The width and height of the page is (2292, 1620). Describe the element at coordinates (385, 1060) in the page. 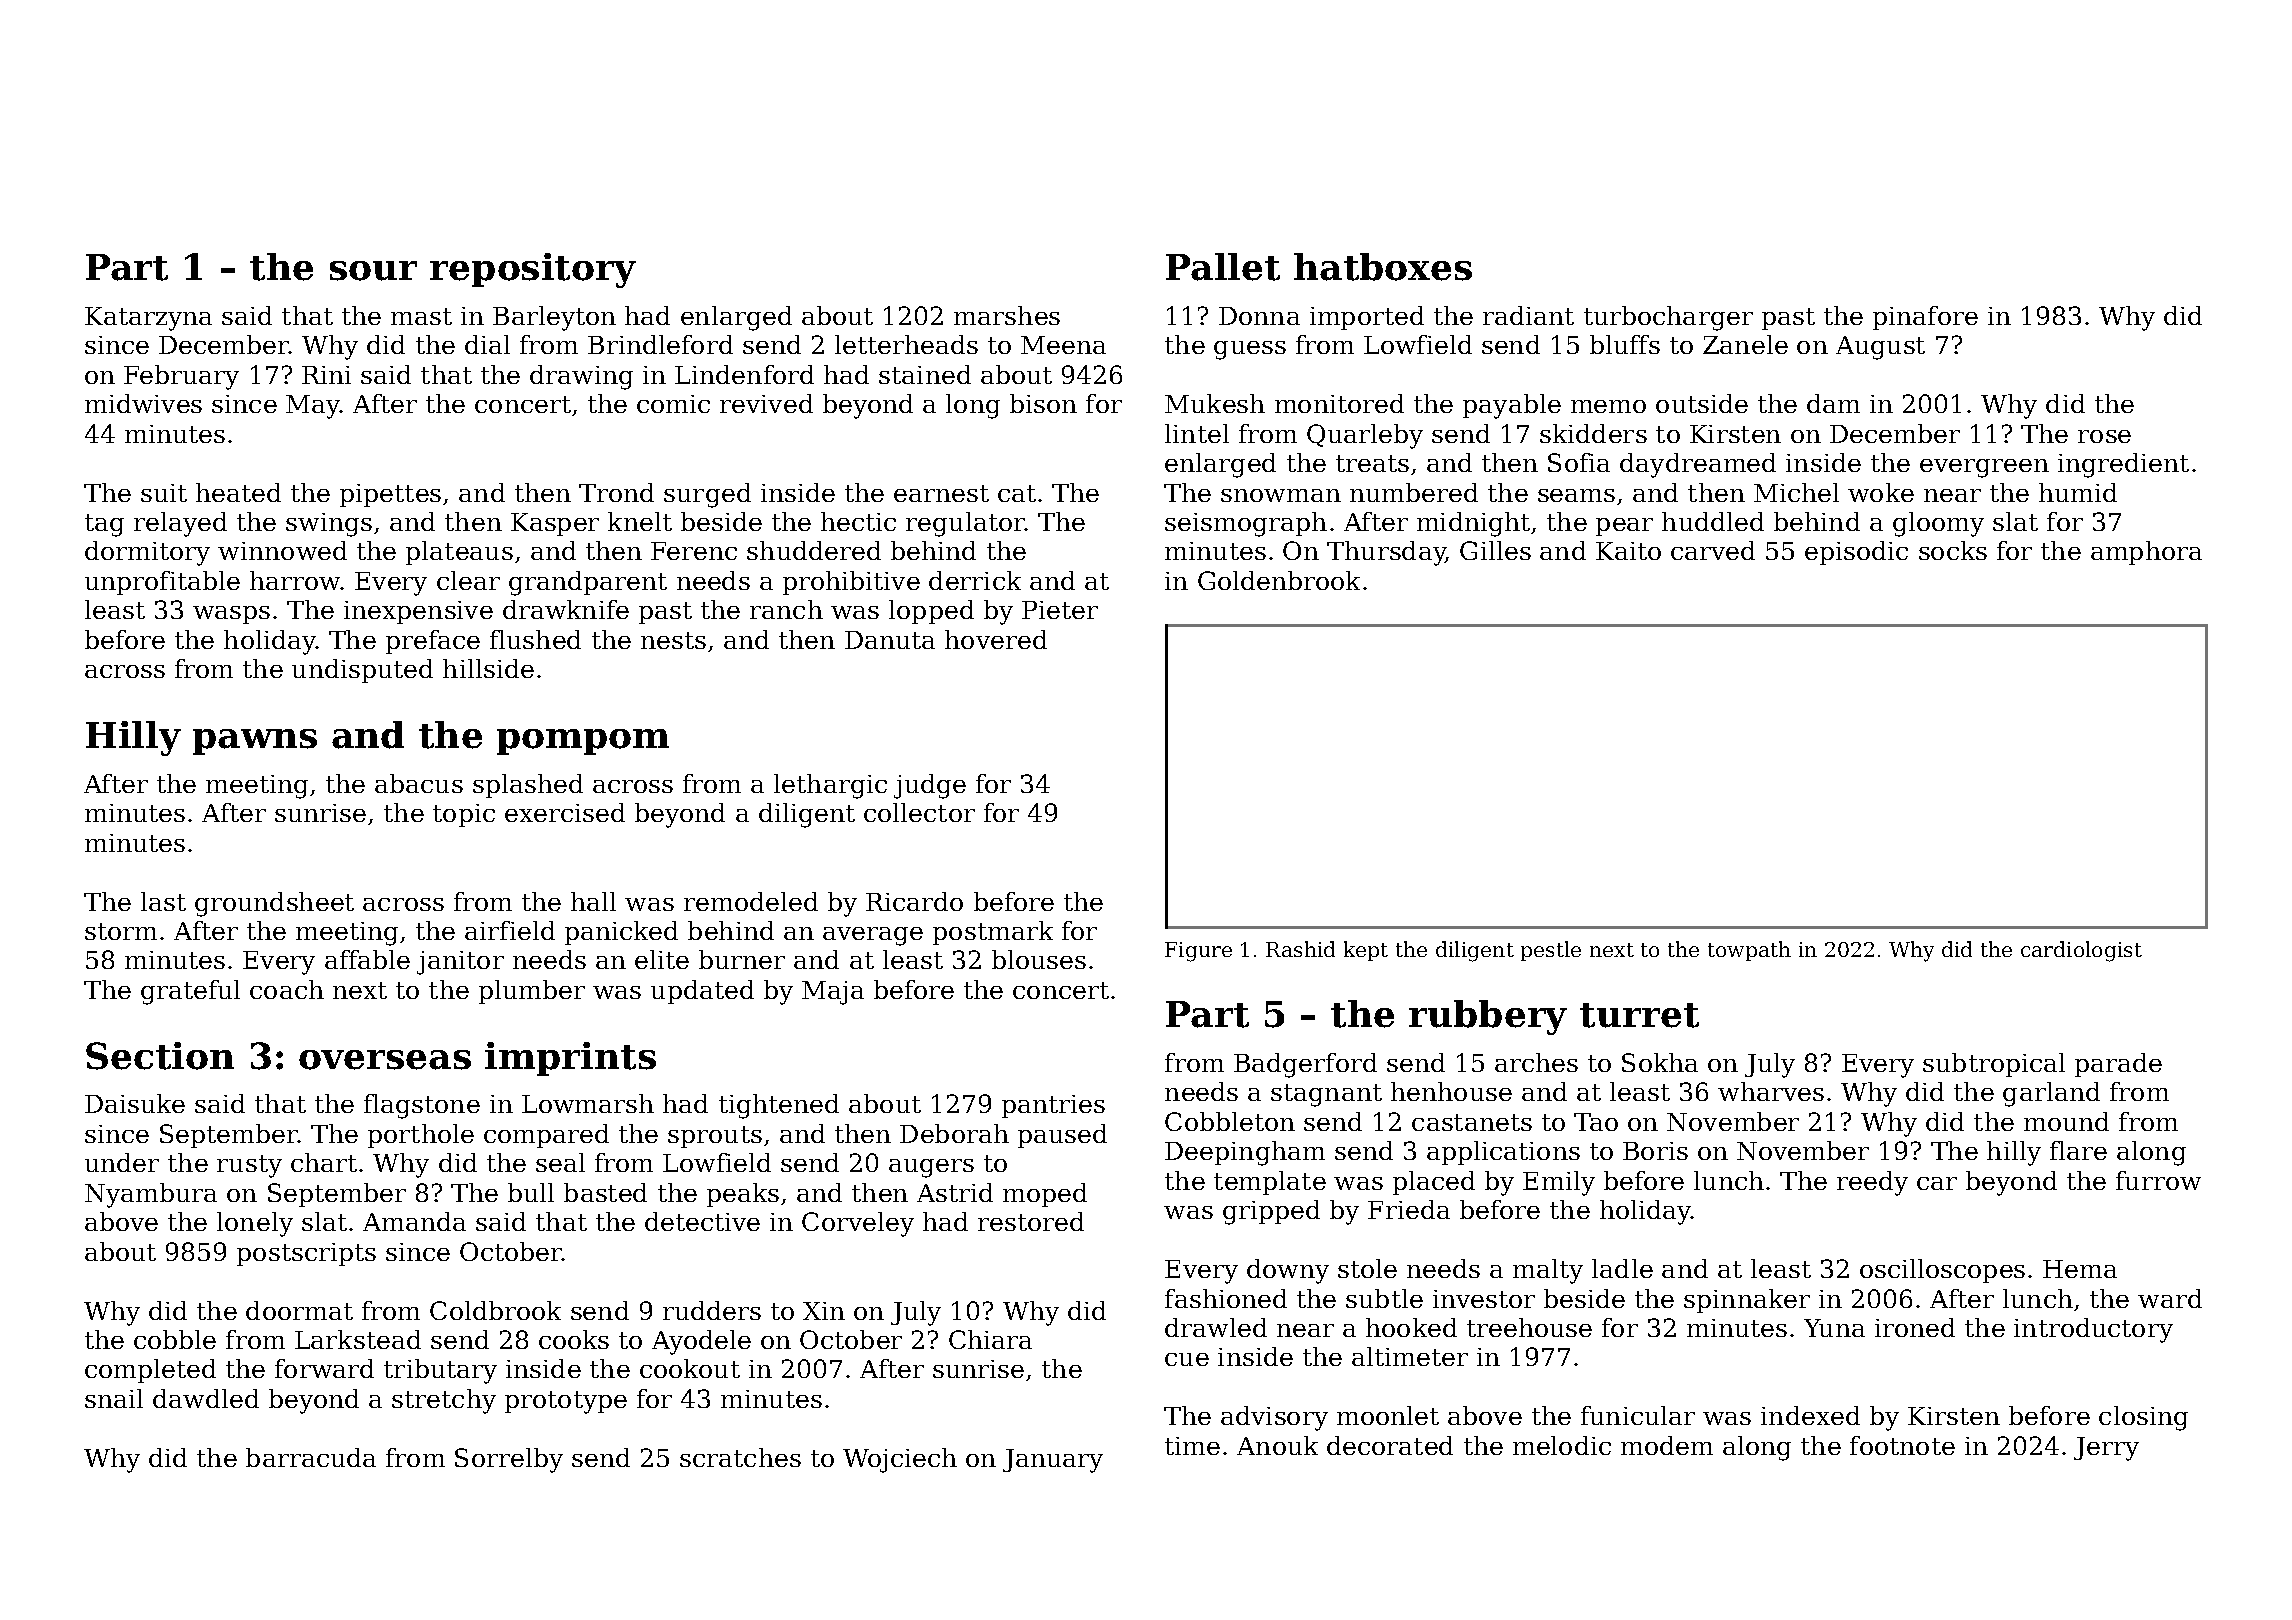

I see `overseas` at that location.
